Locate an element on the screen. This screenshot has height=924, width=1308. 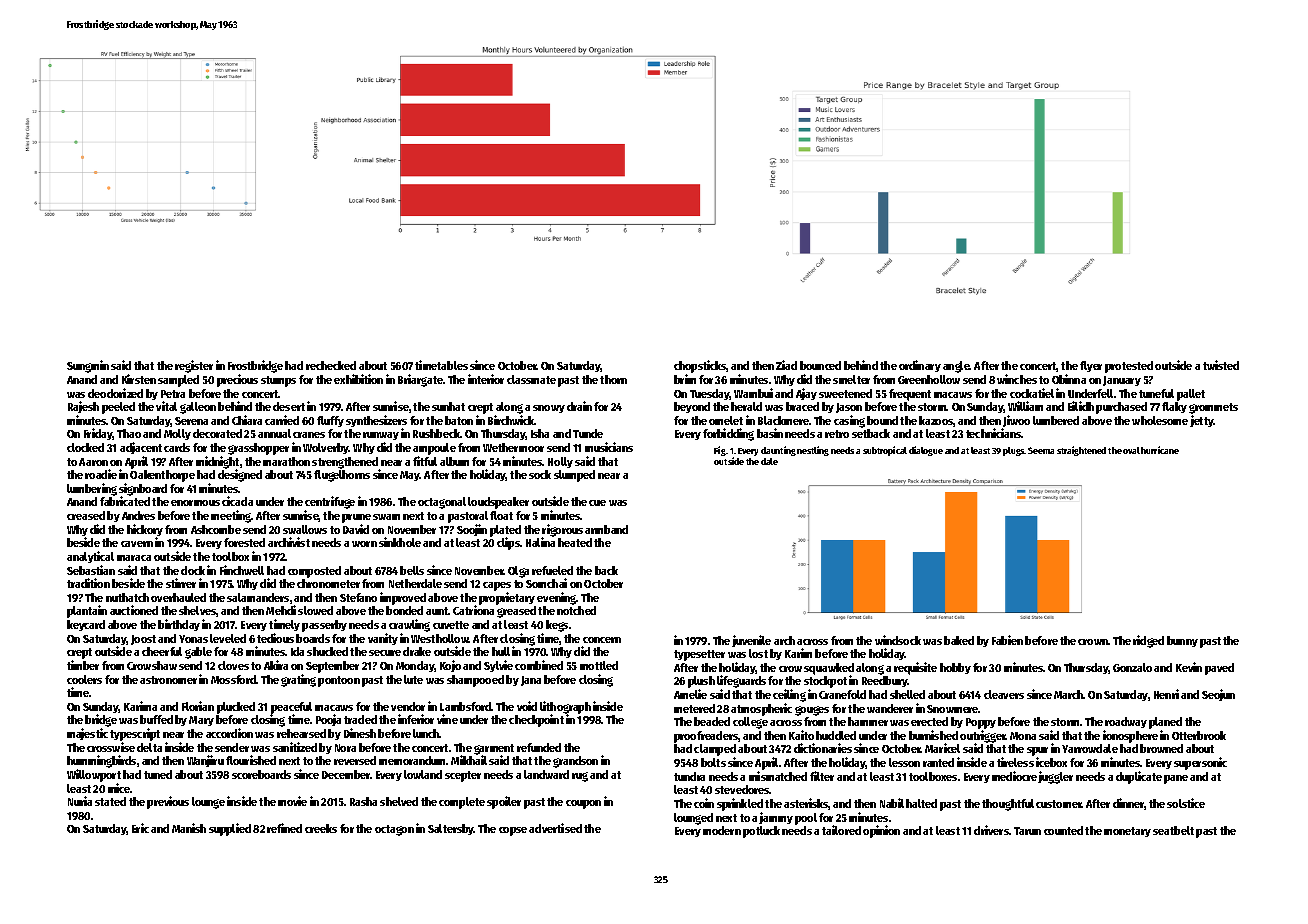
hummingbirds is located at coordinates (101, 761).
